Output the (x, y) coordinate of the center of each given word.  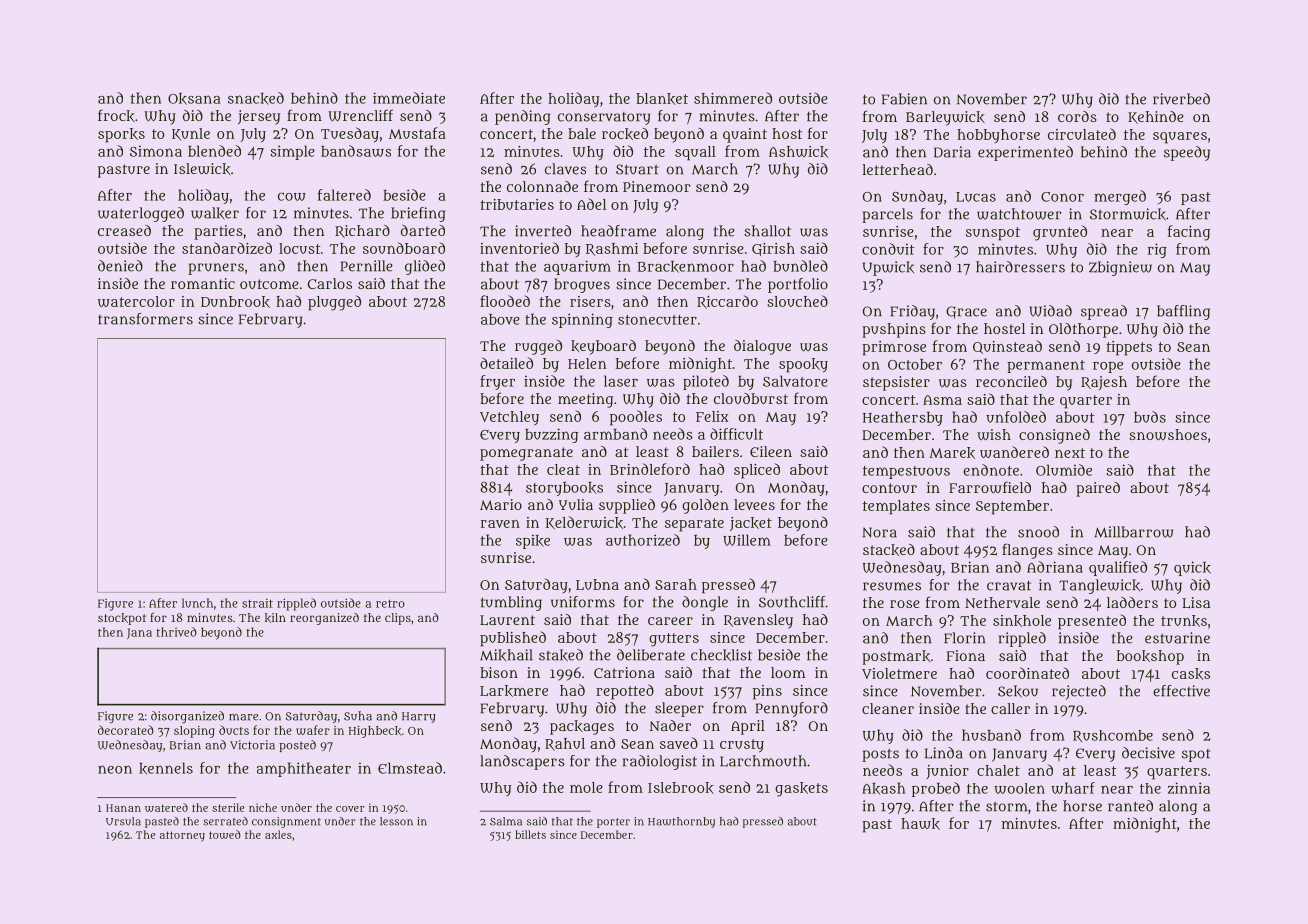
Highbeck (375, 732)
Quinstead (1007, 347)
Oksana (194, 99)
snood (1038, 532)
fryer (497, 382)
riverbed (1181, 99)
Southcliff (792, 602)
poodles (636, 418)
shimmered (733, 98)
